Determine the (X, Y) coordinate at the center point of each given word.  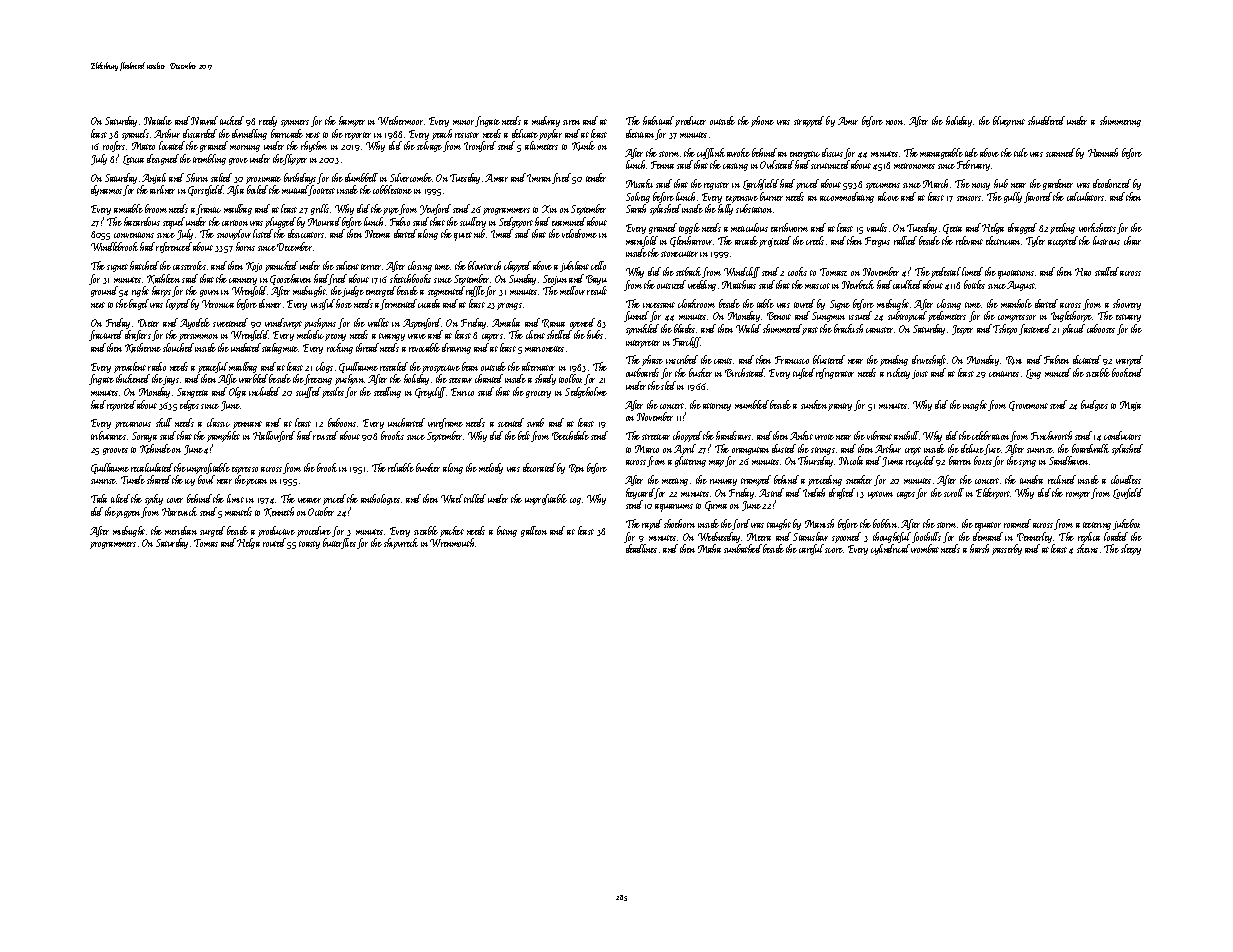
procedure (314, 531)
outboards (642, 372)
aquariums (674, 508)
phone (762, 121)
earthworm (789, 227)
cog (575, 501)
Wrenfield (250, 335)
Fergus (877, 242)
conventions (134, 235)
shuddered (1046, 120)
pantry (840, 407)
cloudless (1126, 479)
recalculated (152, 467)
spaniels (135, 134)
